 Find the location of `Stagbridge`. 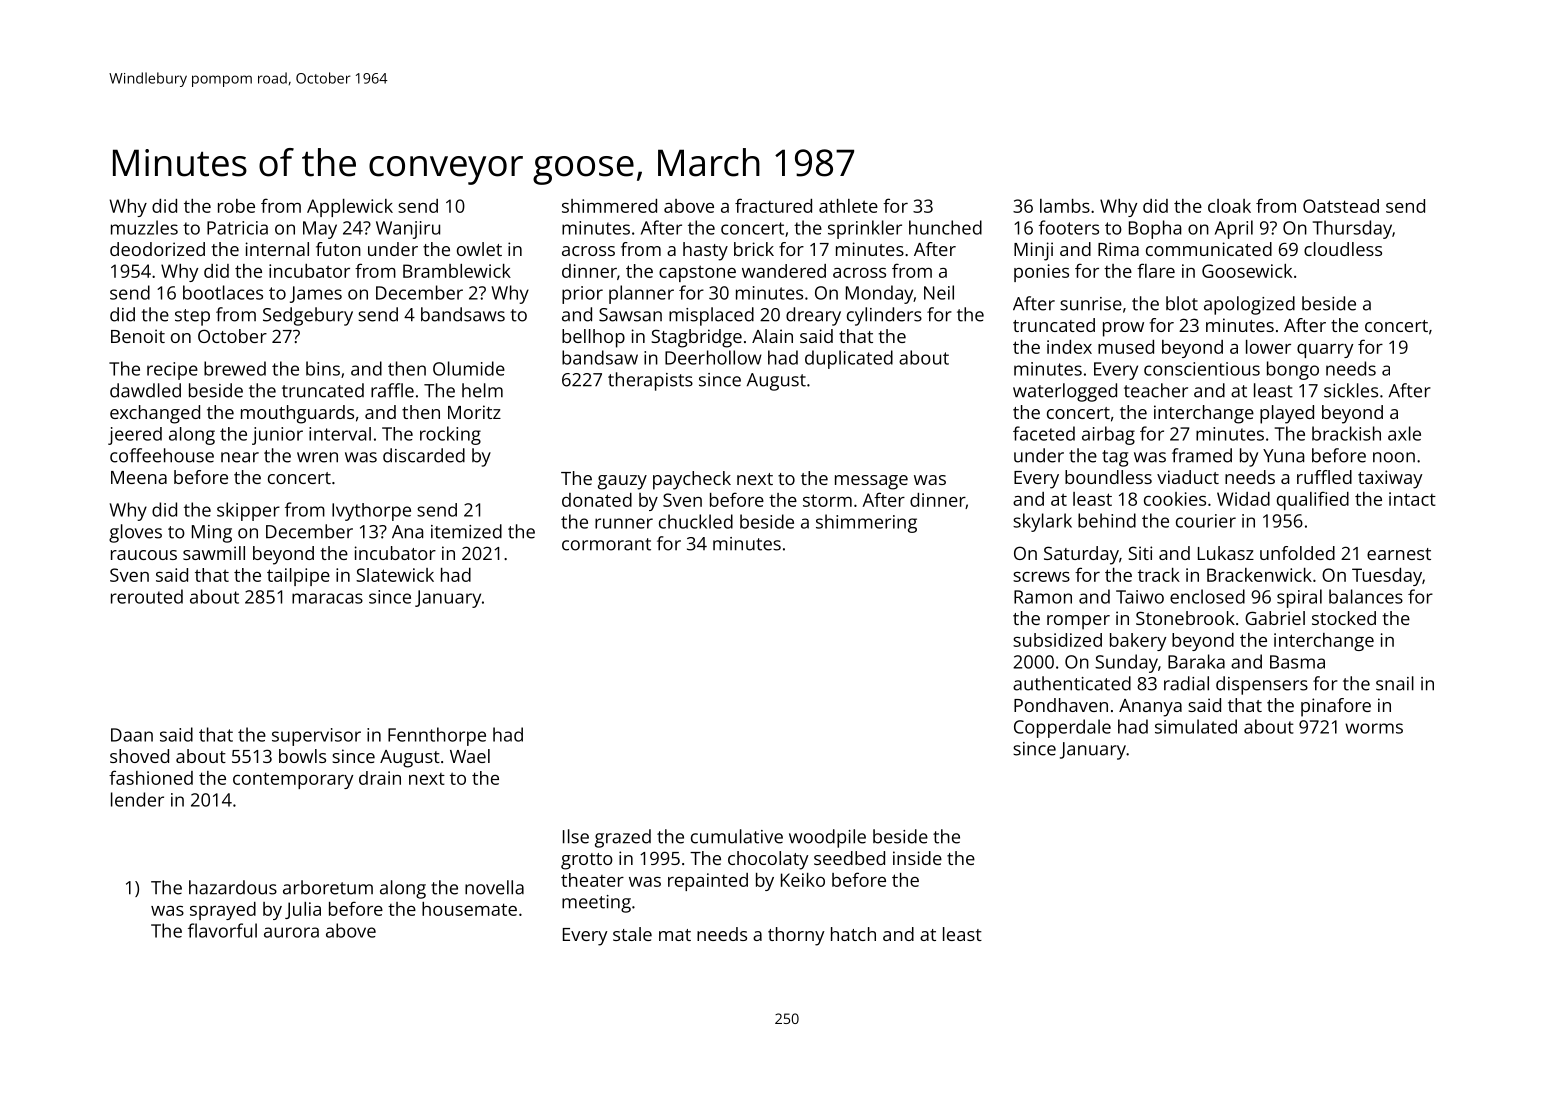

Stagbridge is located at coordinates (696, 338).
